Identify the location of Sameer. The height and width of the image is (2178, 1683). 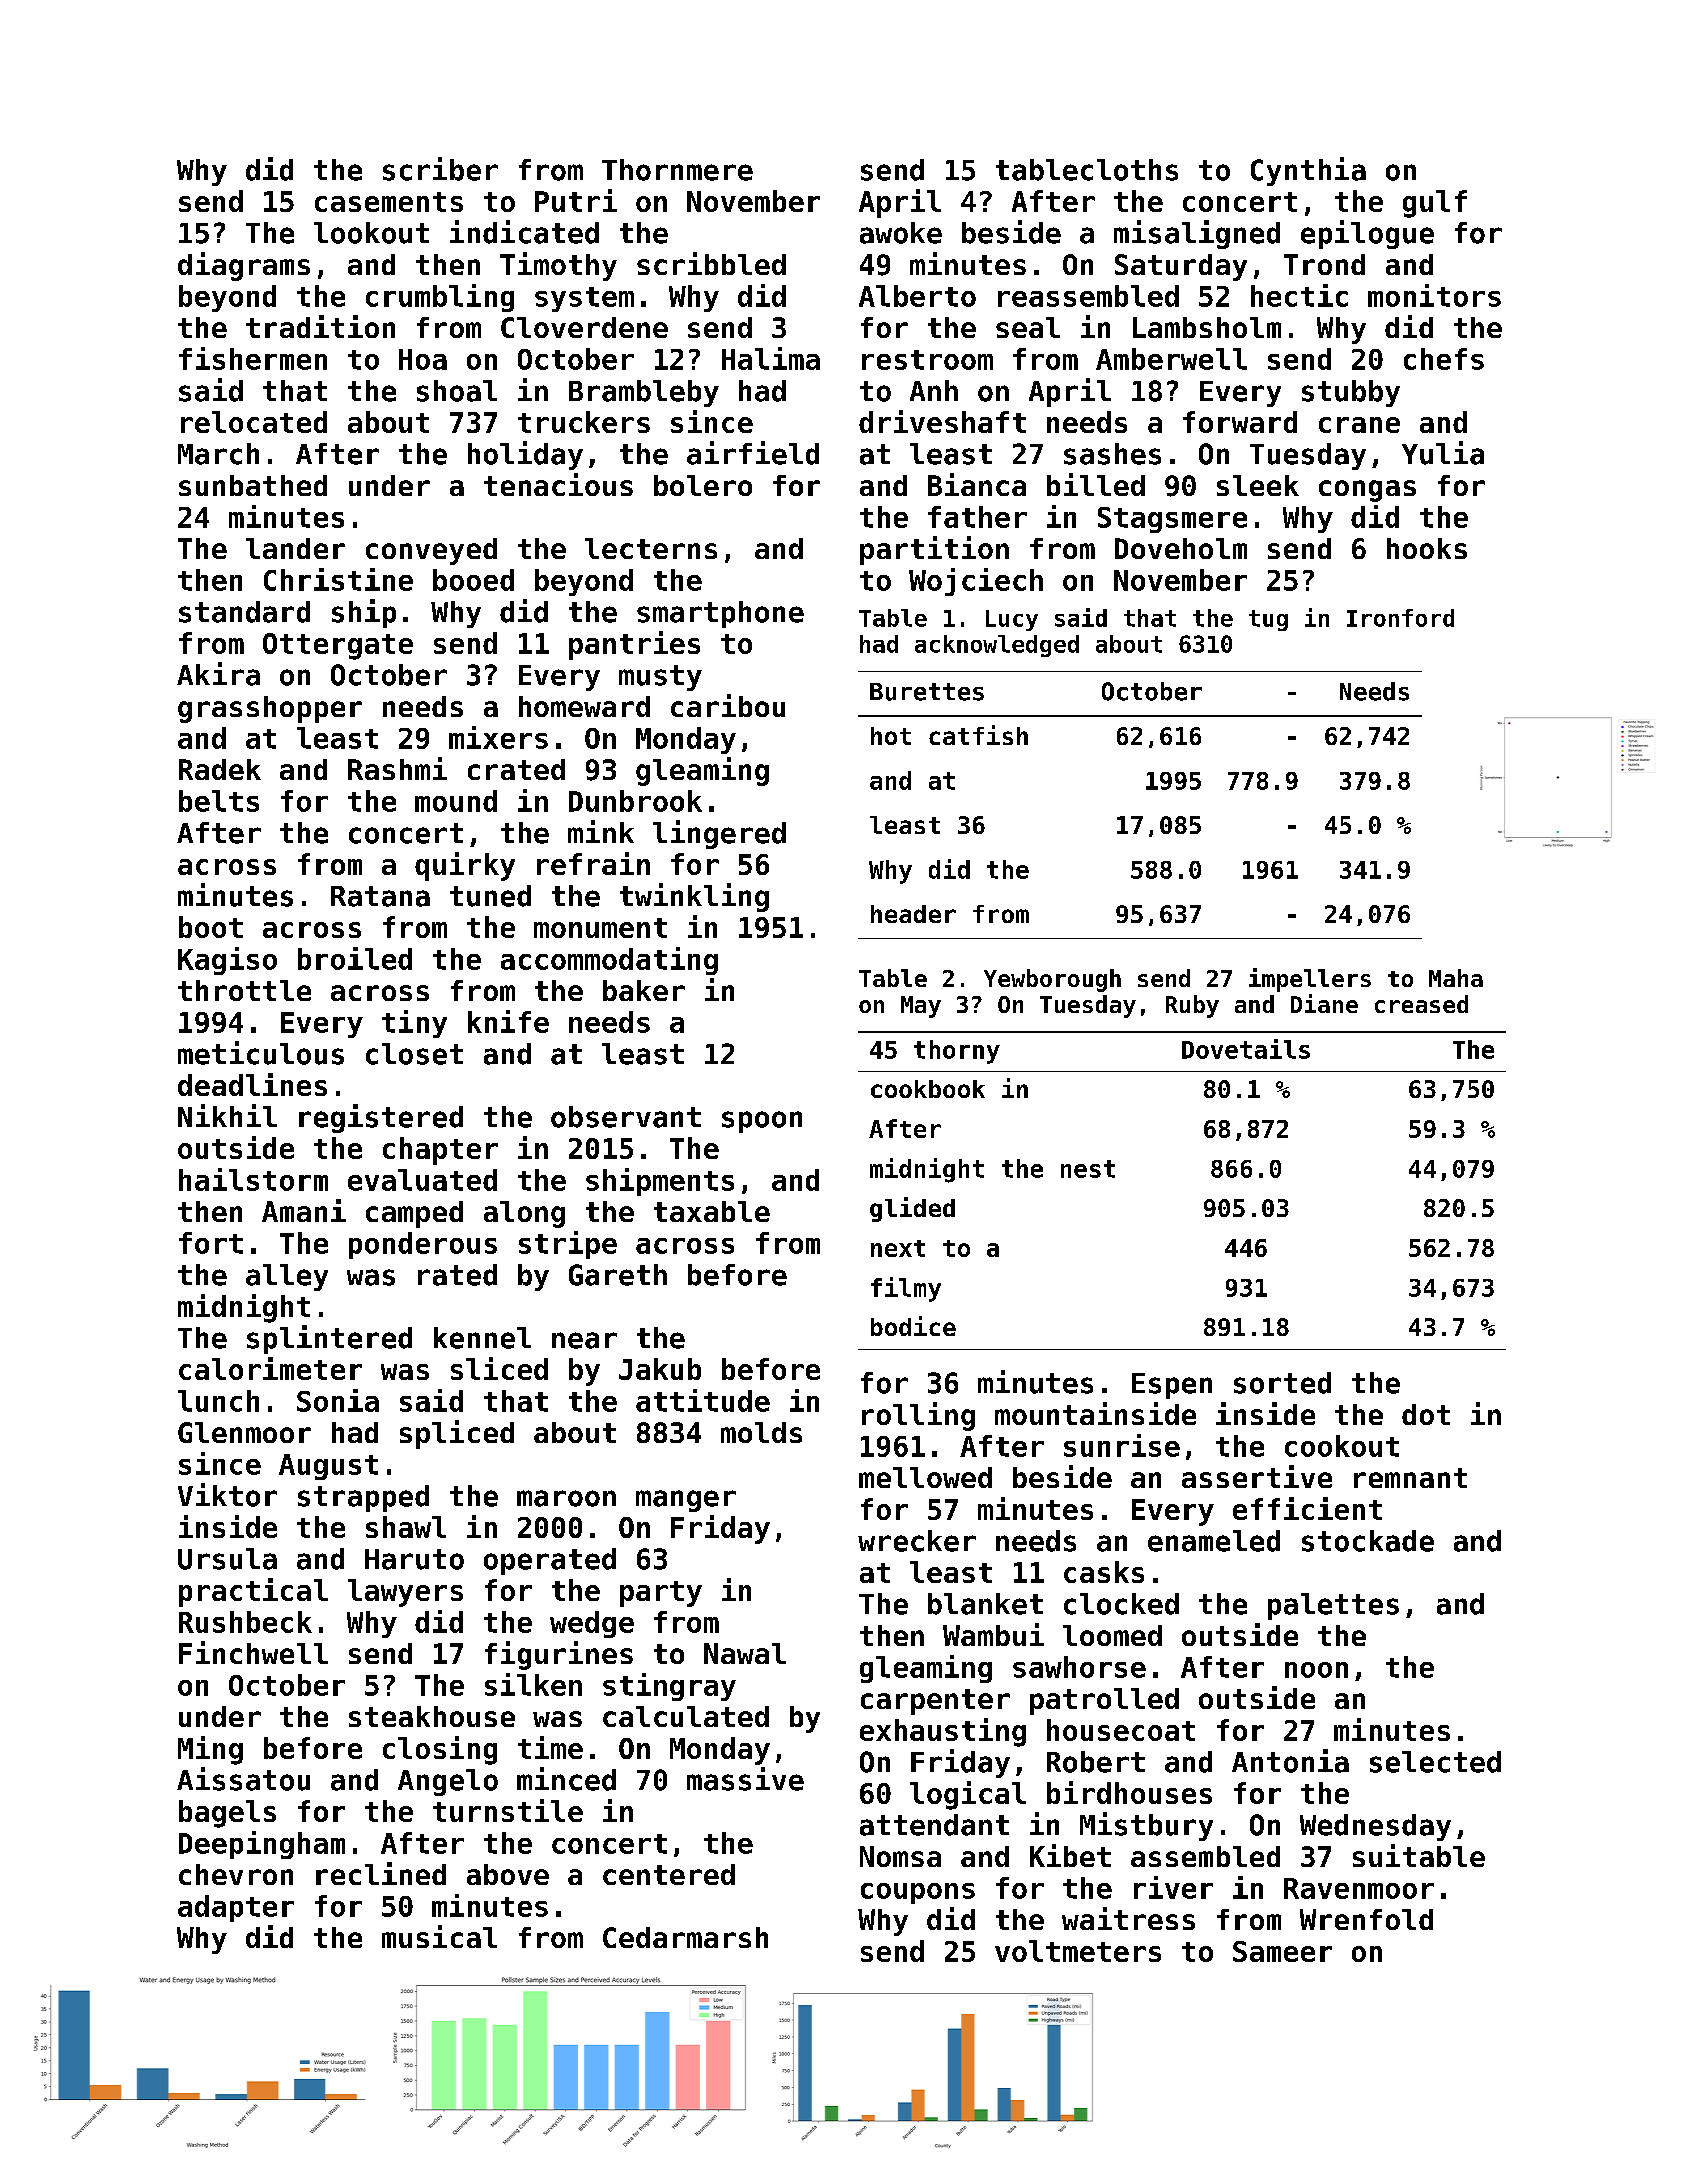
(1282, 1951).
